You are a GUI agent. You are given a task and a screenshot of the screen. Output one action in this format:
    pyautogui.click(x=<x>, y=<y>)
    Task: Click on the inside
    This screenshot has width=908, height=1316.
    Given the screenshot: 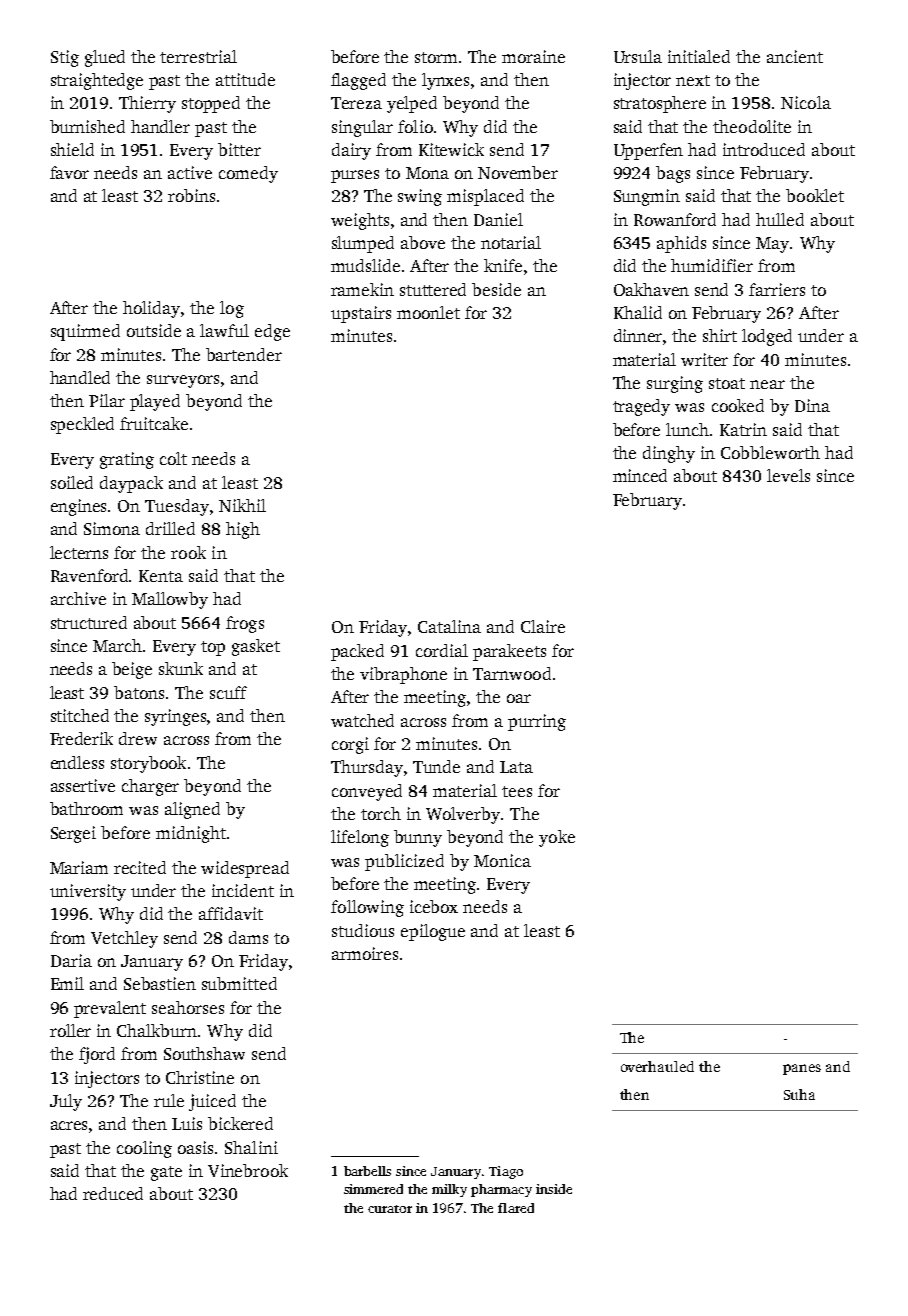 What is the action you would take?
    pyautogui.click(x=554, y=1189)
